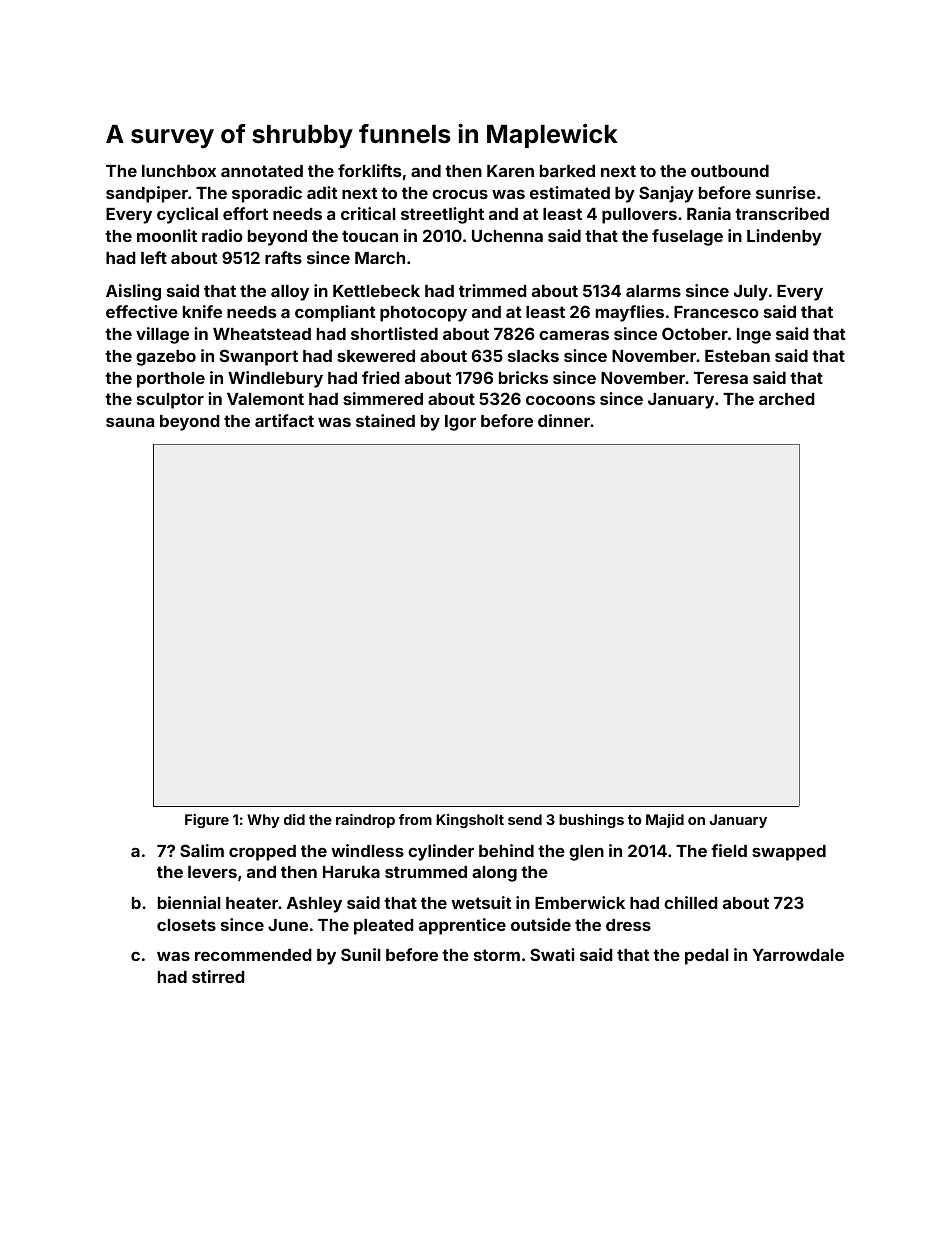 This screenshot has height=1233, width=952. What do you see at coordinates (218, 976) in the screenshot?
I see `stirred` at bounding box center [218, 976].
